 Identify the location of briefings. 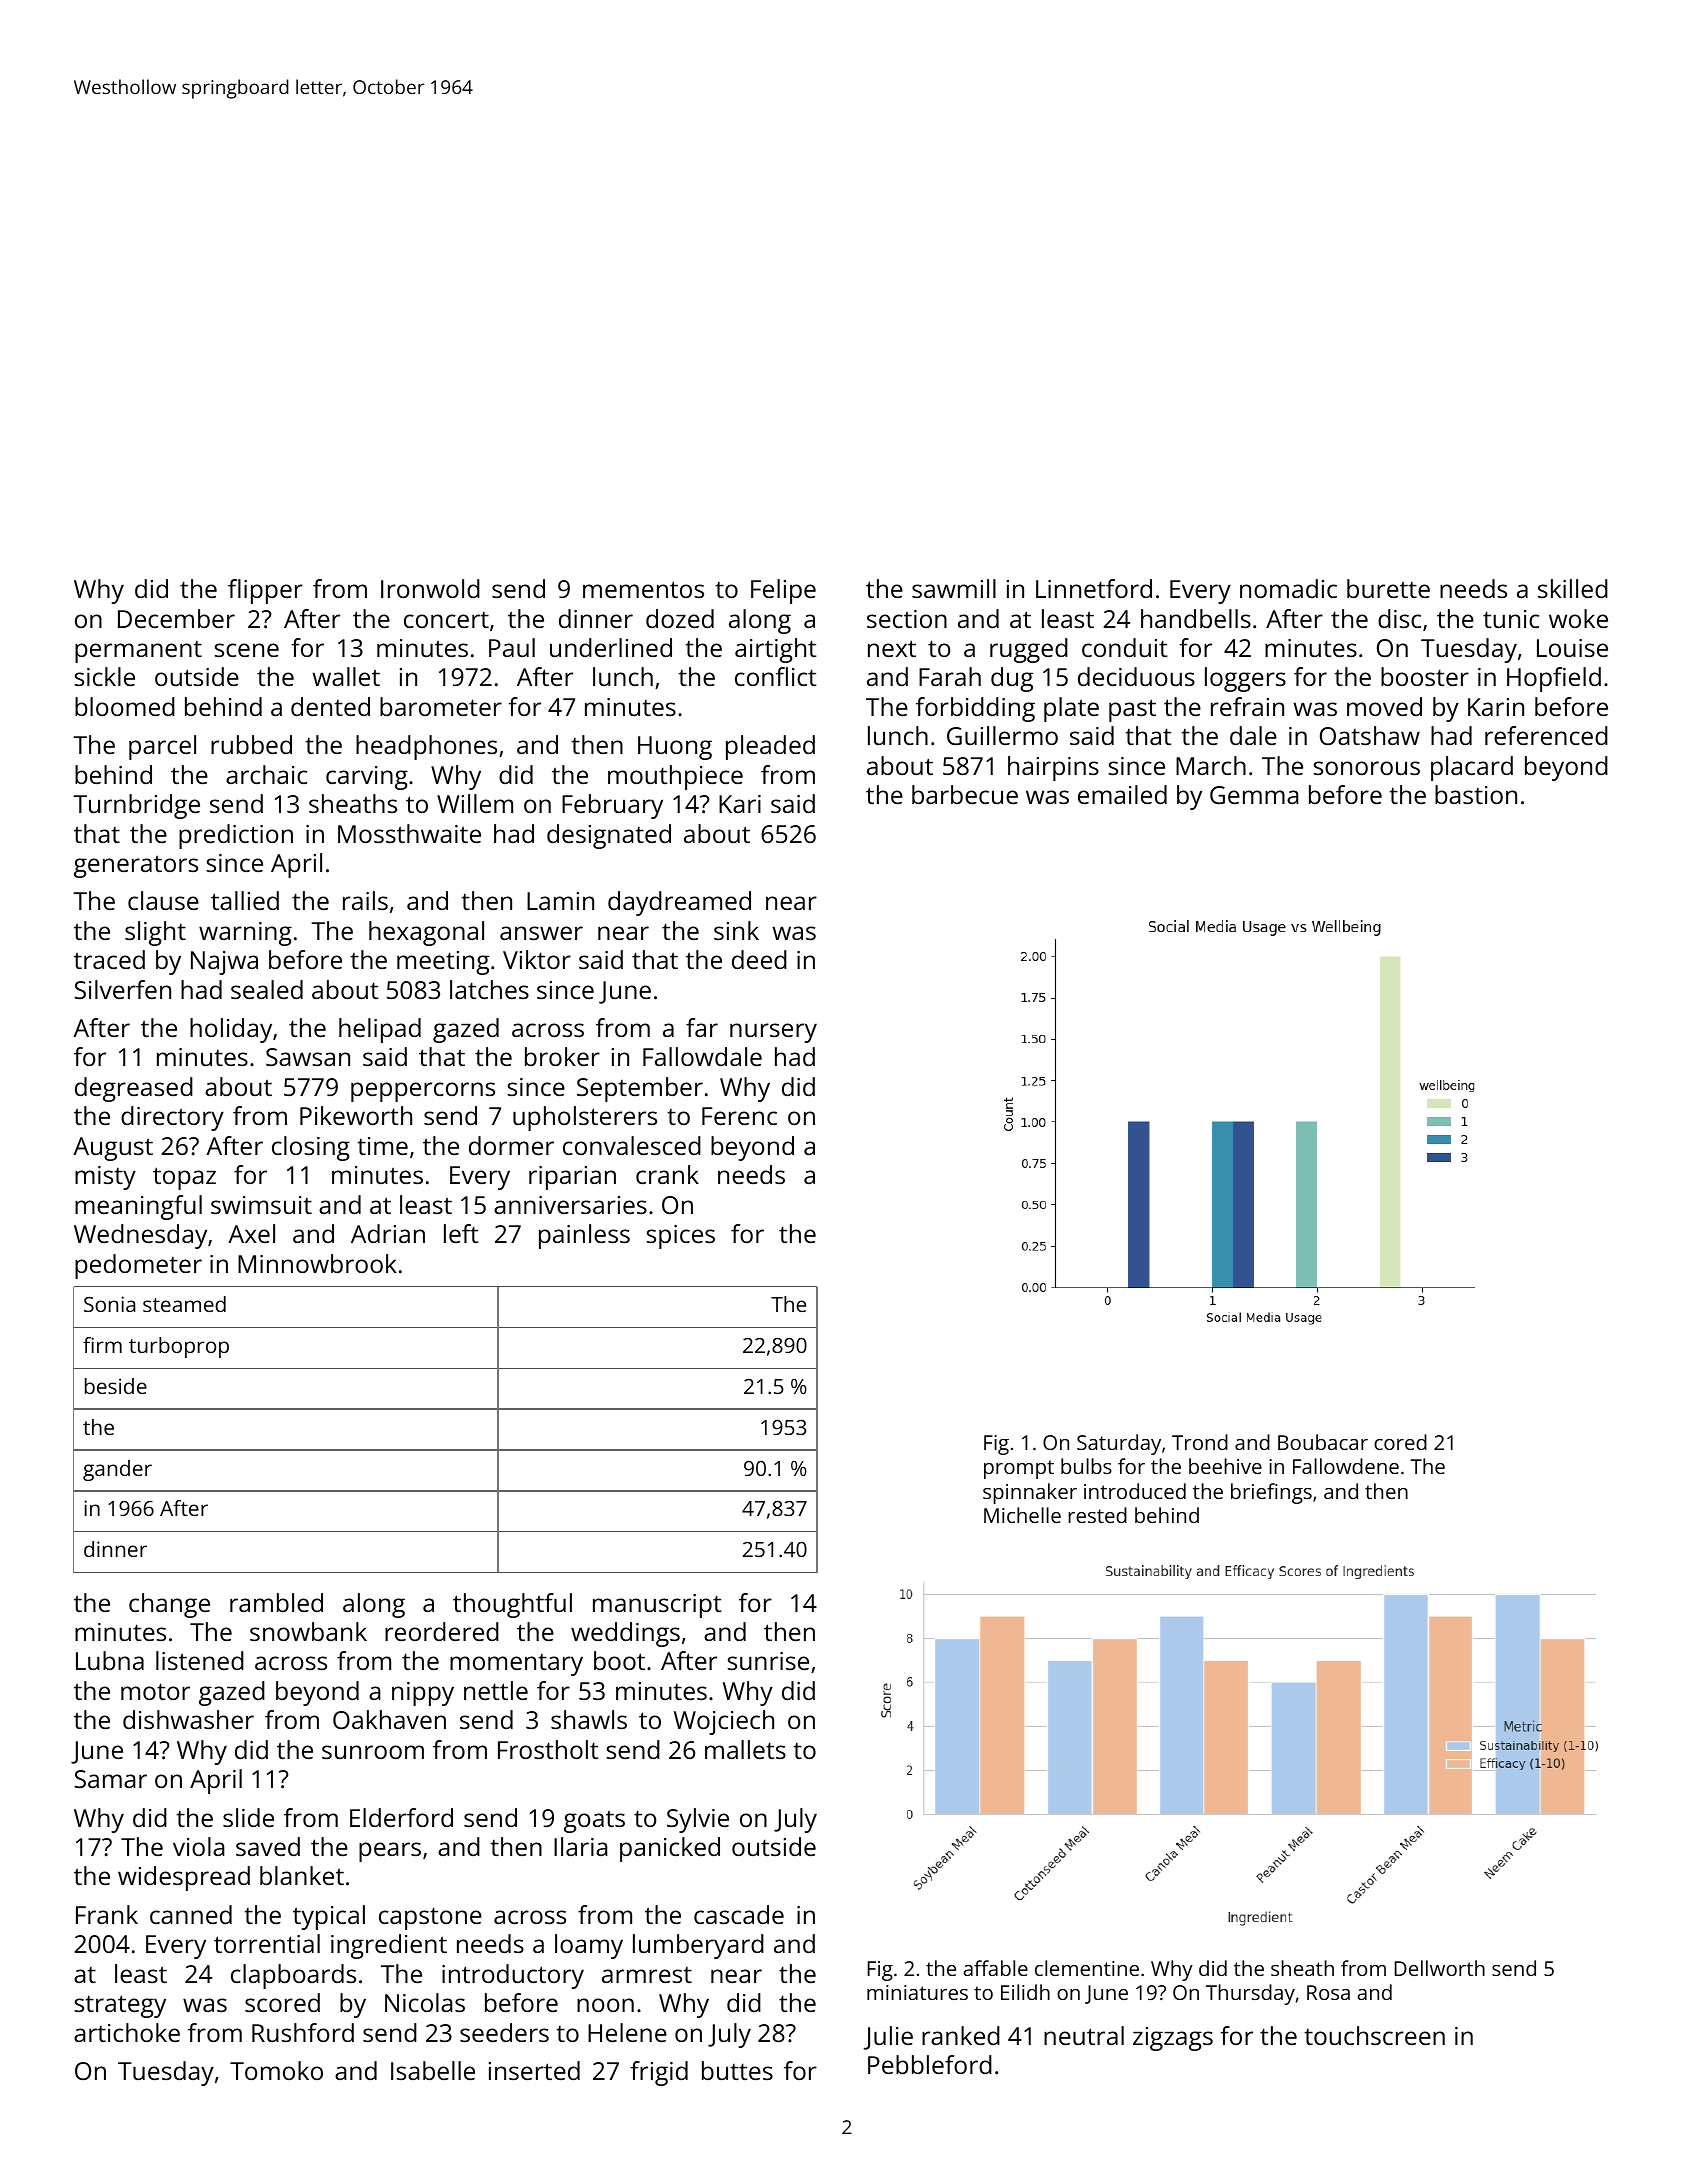
(1271, 1493).
